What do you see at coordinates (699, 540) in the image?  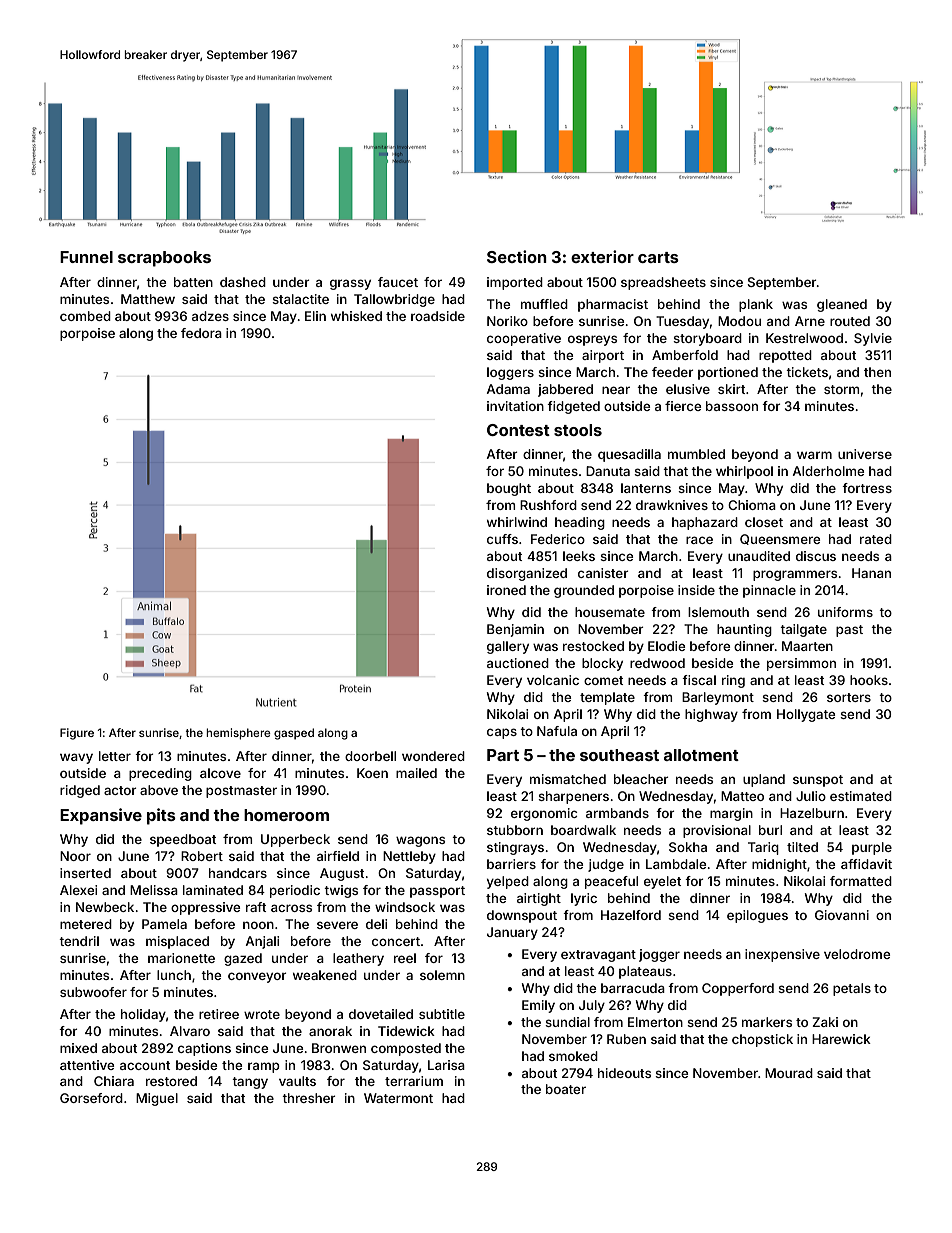 I see `race` at bounding box center [699, 540].
